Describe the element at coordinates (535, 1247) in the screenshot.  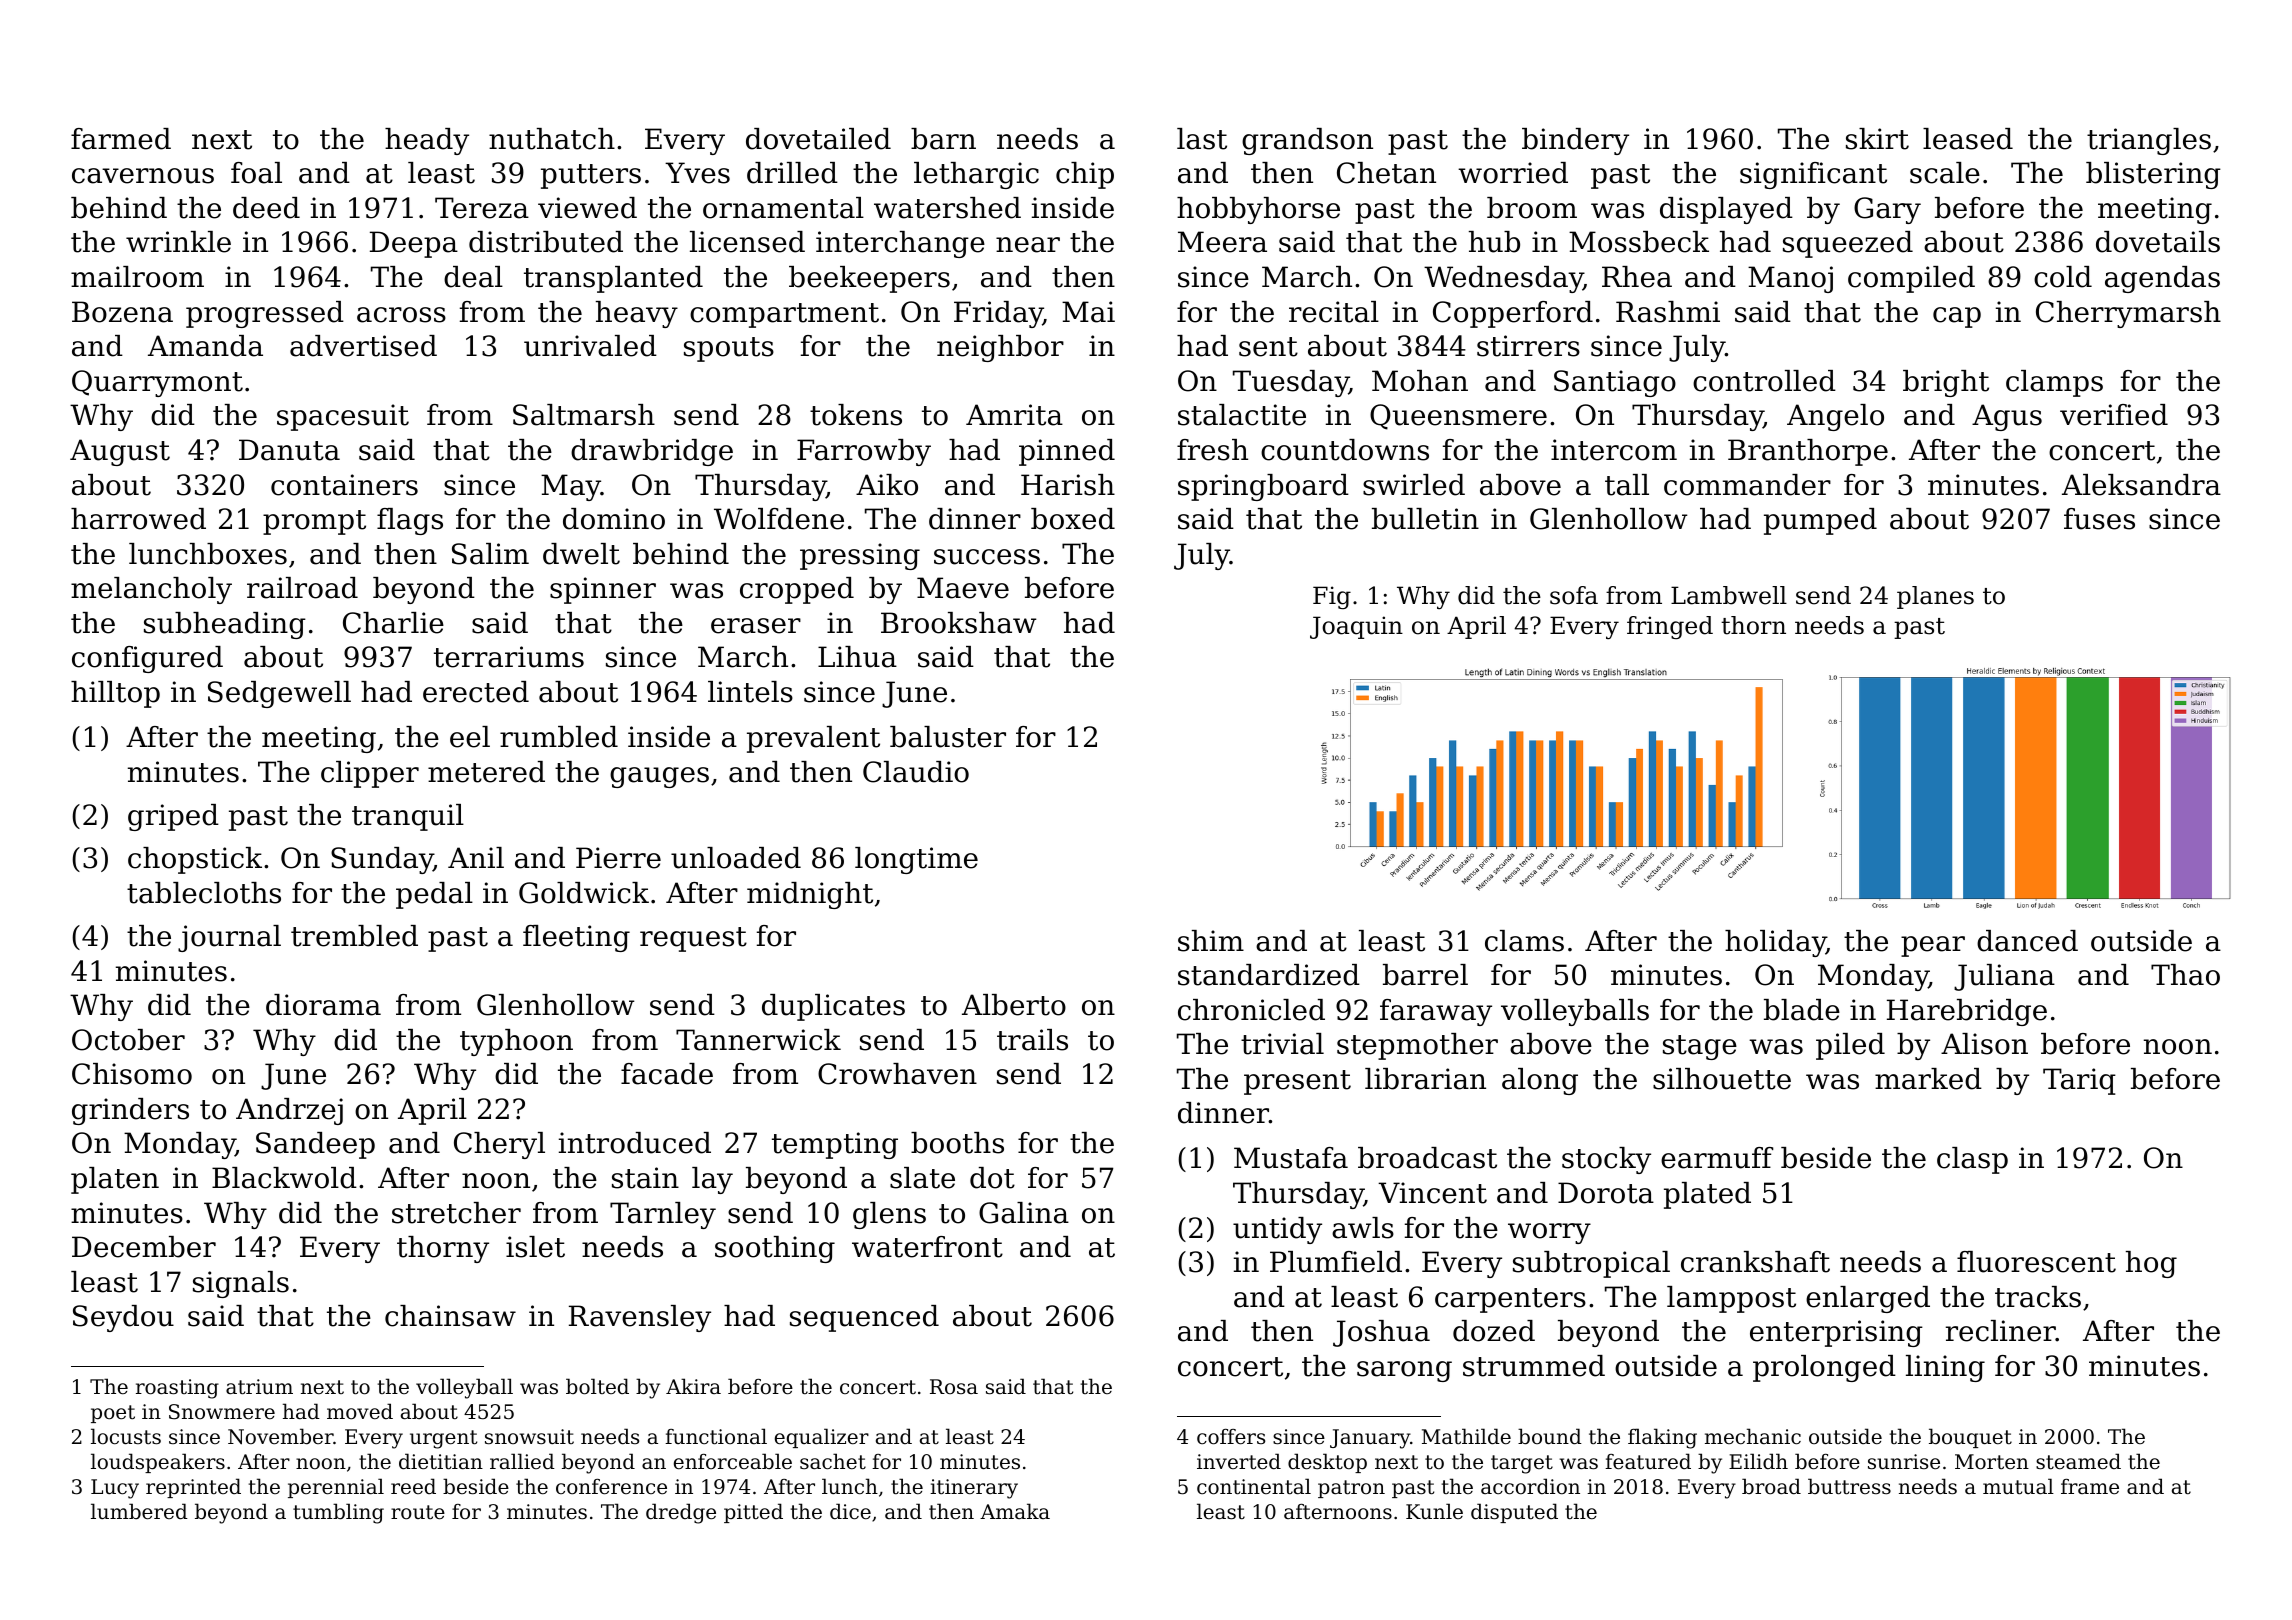
I see `islet` at that location.
